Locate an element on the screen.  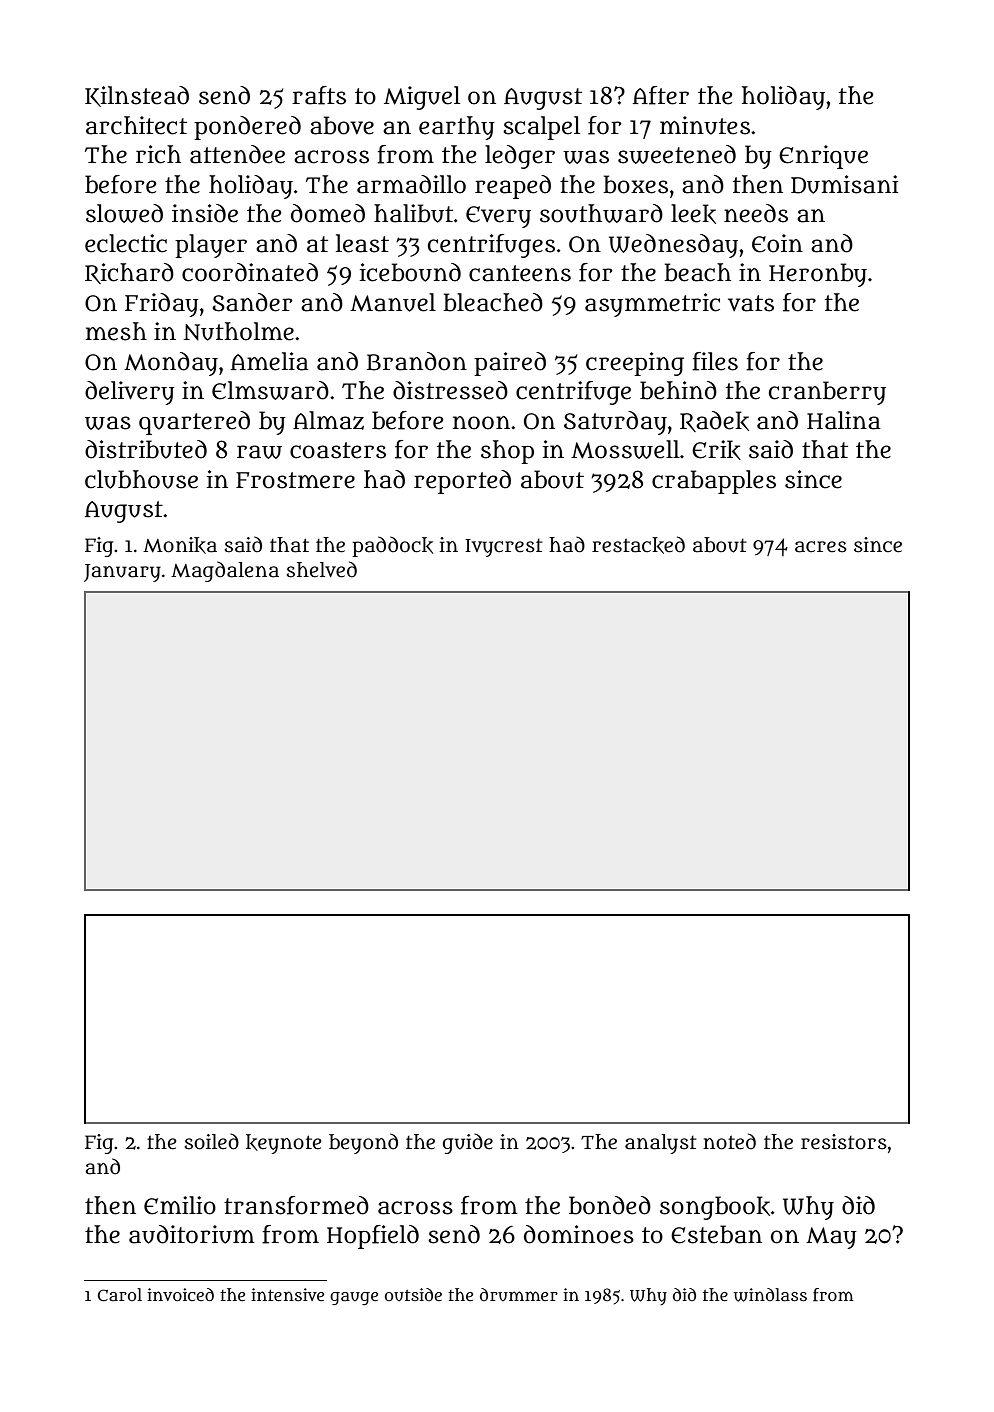
Enrique is located at coordinates (823, 157).
